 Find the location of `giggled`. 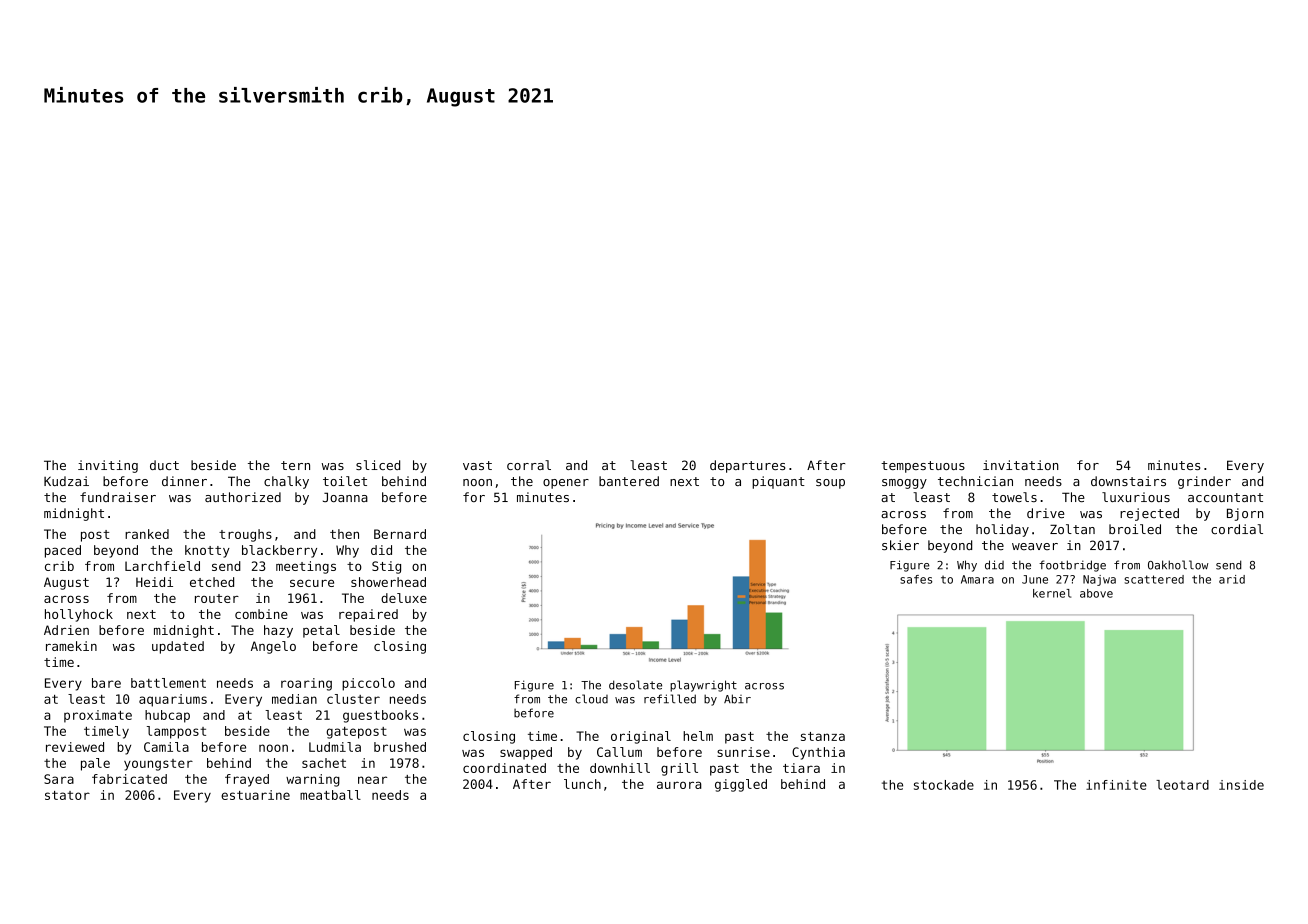

giggled is located at coordinates (741, 785).
